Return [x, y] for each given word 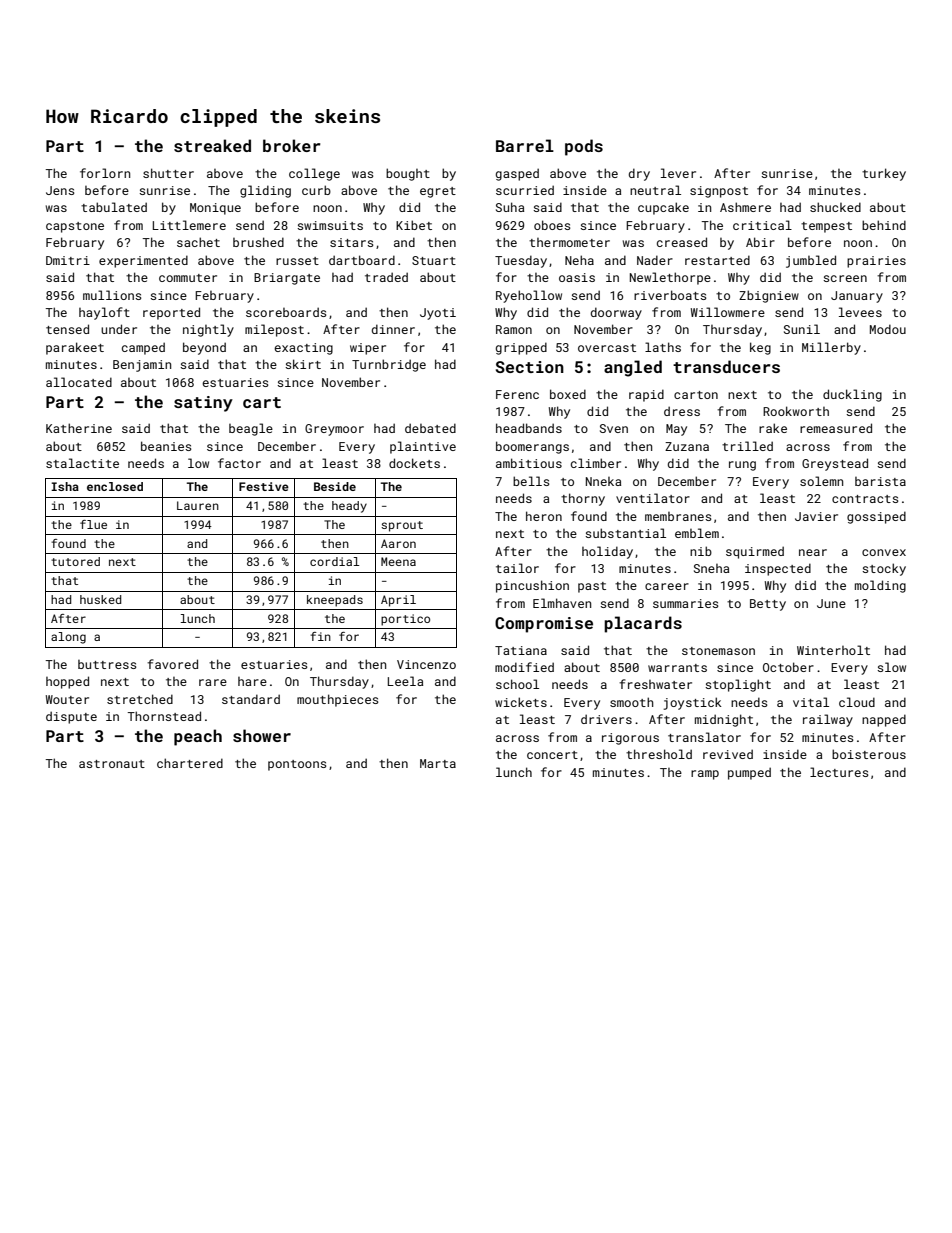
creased [682, 242]
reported [171, 313]
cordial [334, 561]
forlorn [105, 173]
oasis [577, 277]
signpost [719, 192]
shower [262, 735]
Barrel [525, 145]
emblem [697, 533]
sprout [402, 526]
